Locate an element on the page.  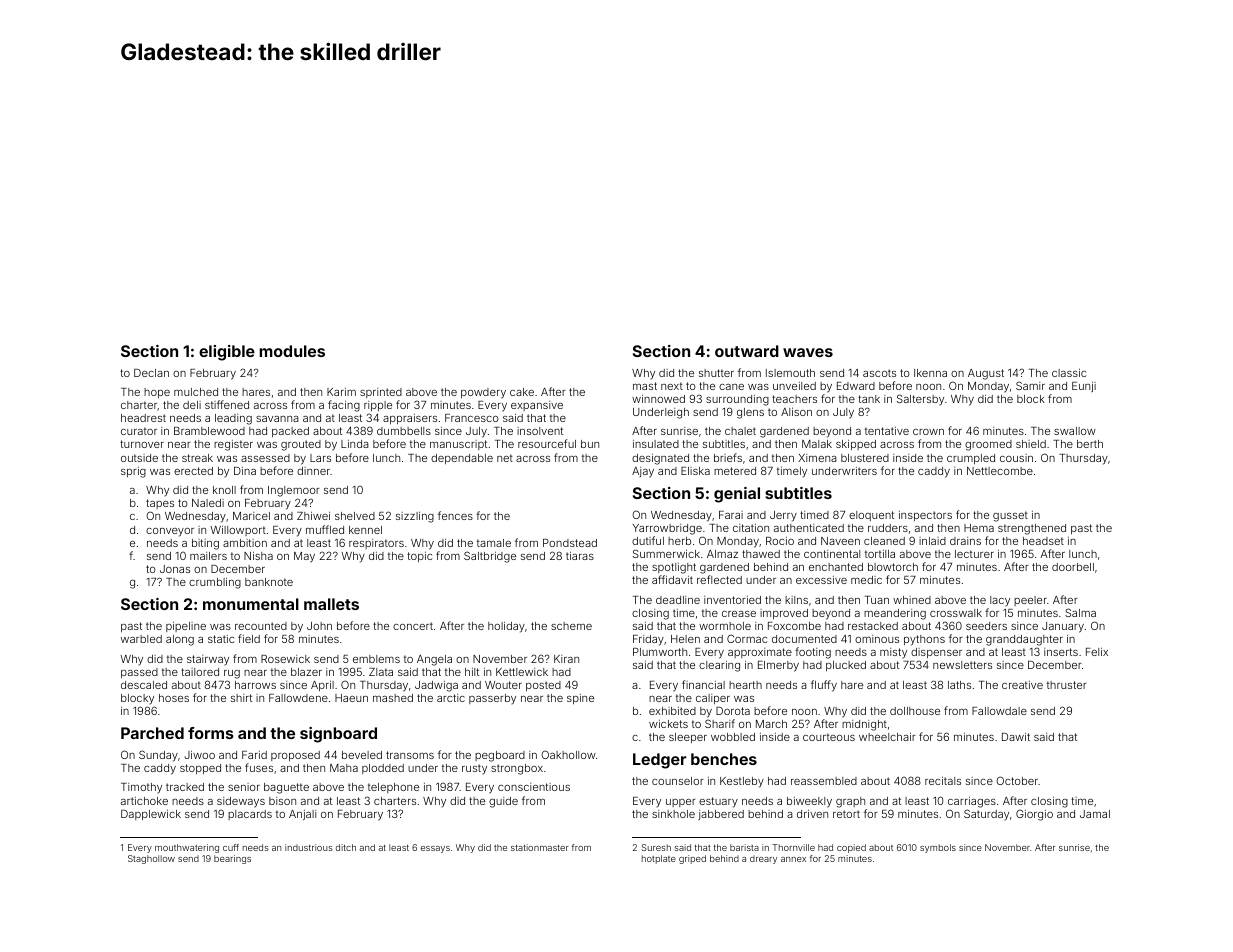
swallow is located at coordinates (1075, 431).
